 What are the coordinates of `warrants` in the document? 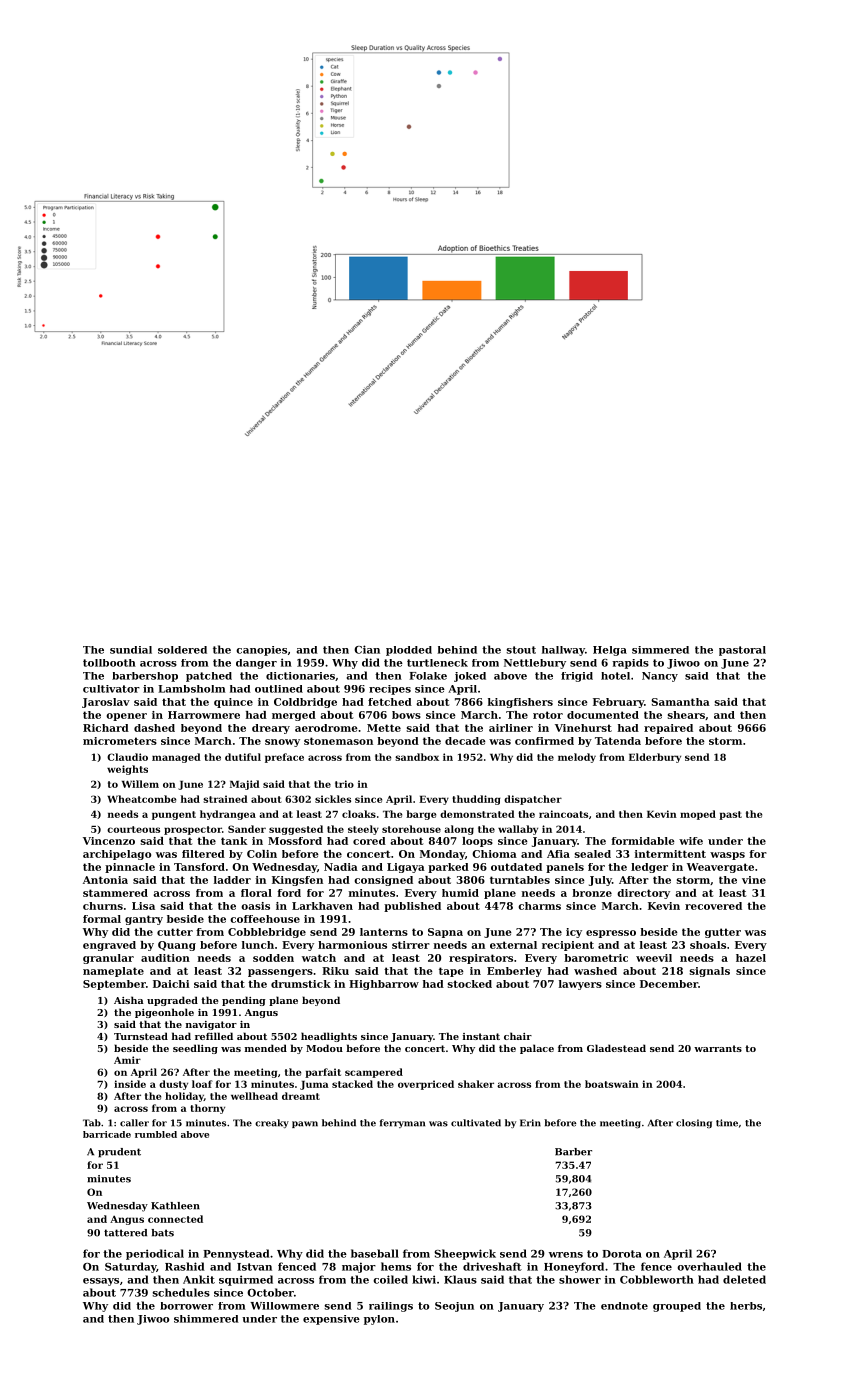 It's located at (718, 1048).
